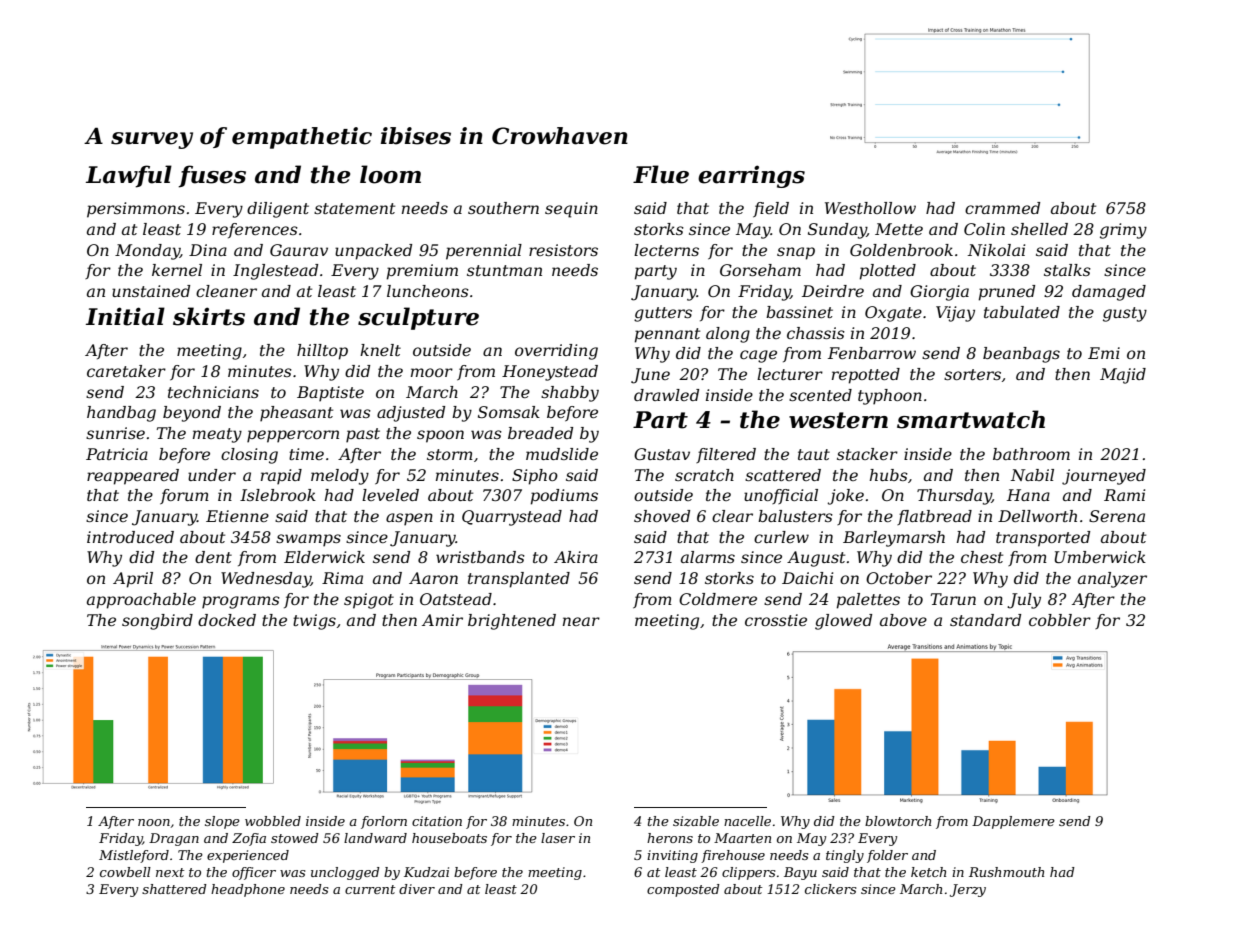 The width and height of the image is (1233, 952). Describe the element at coordinates (683, 890) in the image. I see `composted` at that location.
